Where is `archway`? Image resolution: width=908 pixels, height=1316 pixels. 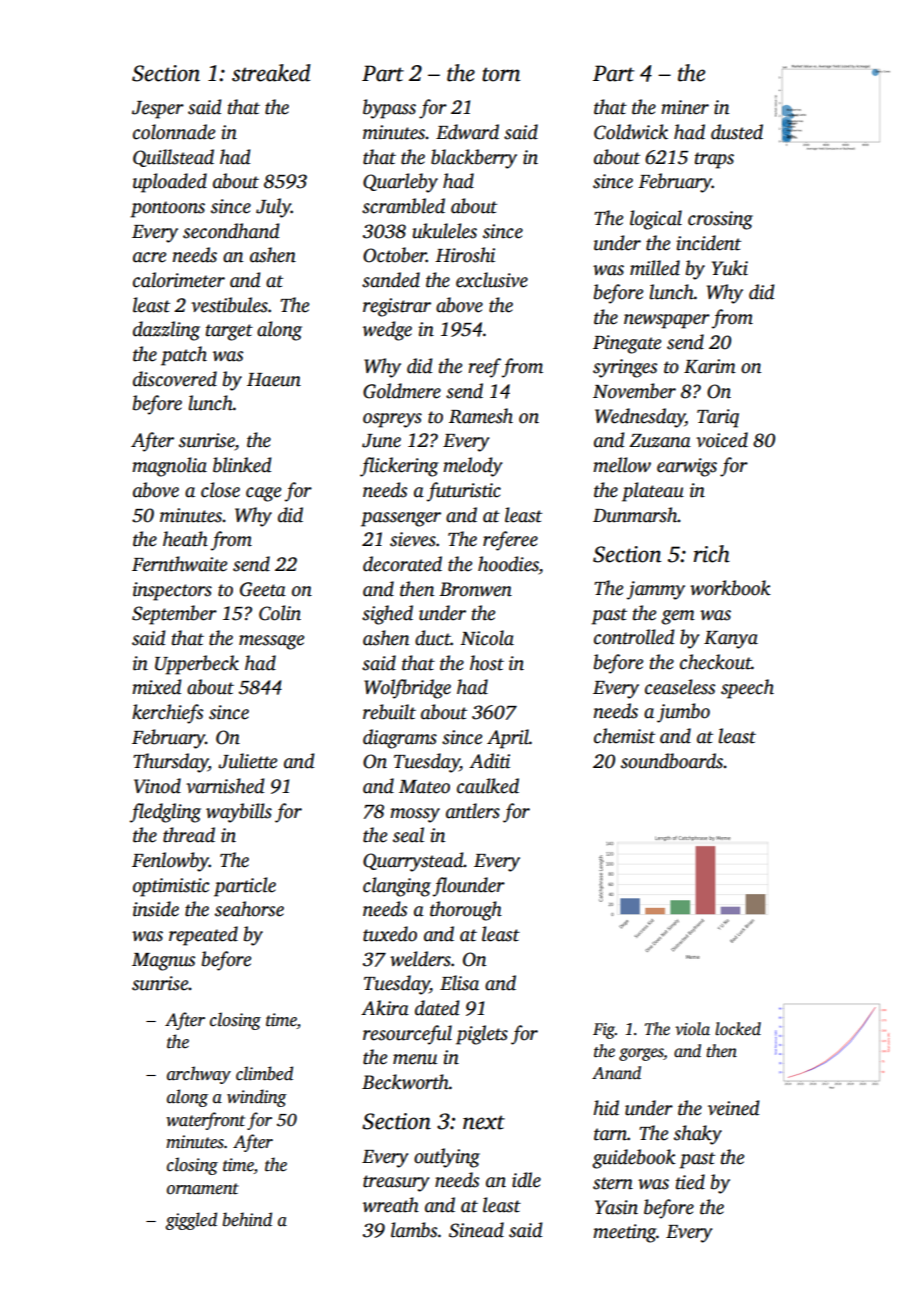
archway is located at coordinates (199, 1075).
